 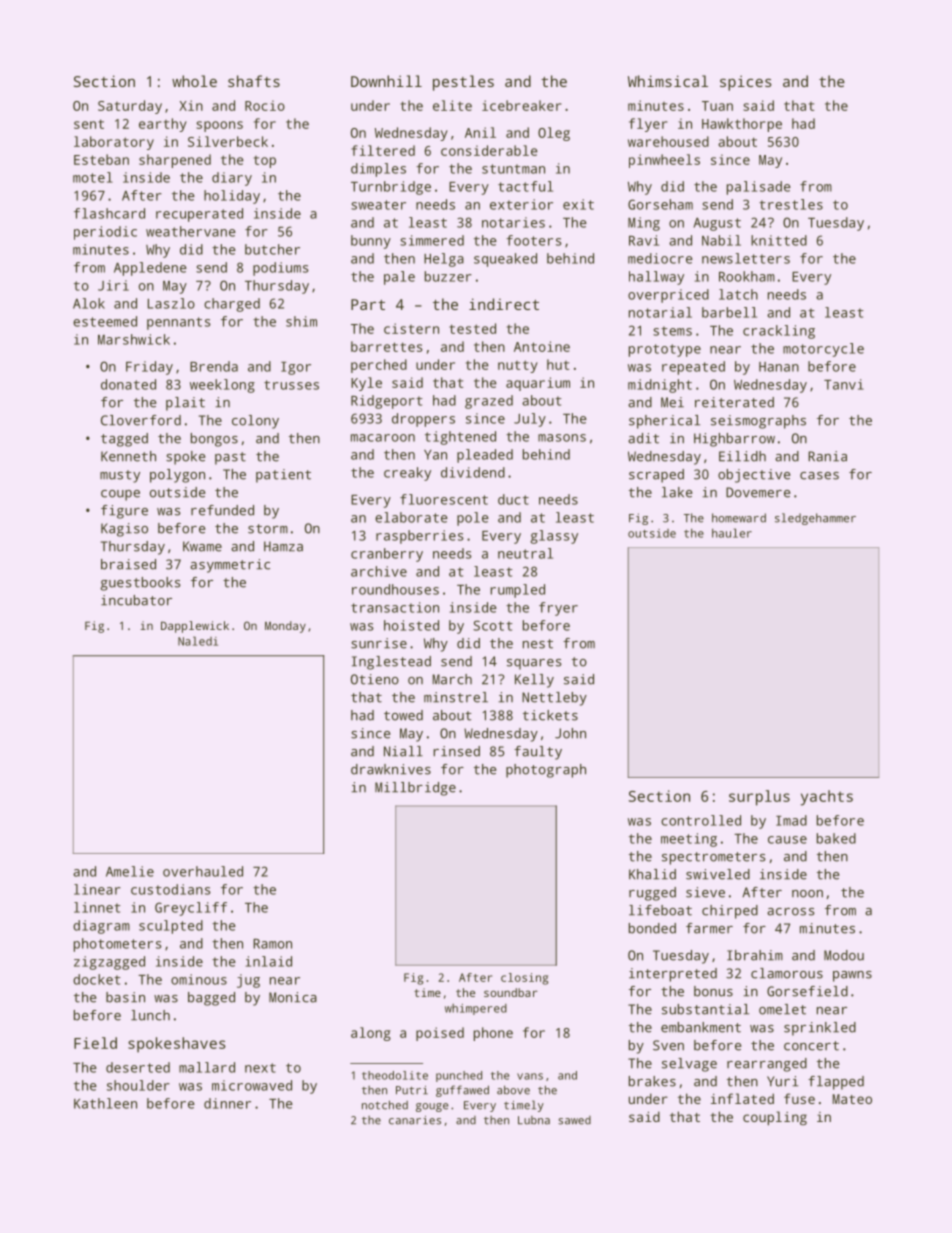 I want to click on surplus, so click(x=759, y=798).
